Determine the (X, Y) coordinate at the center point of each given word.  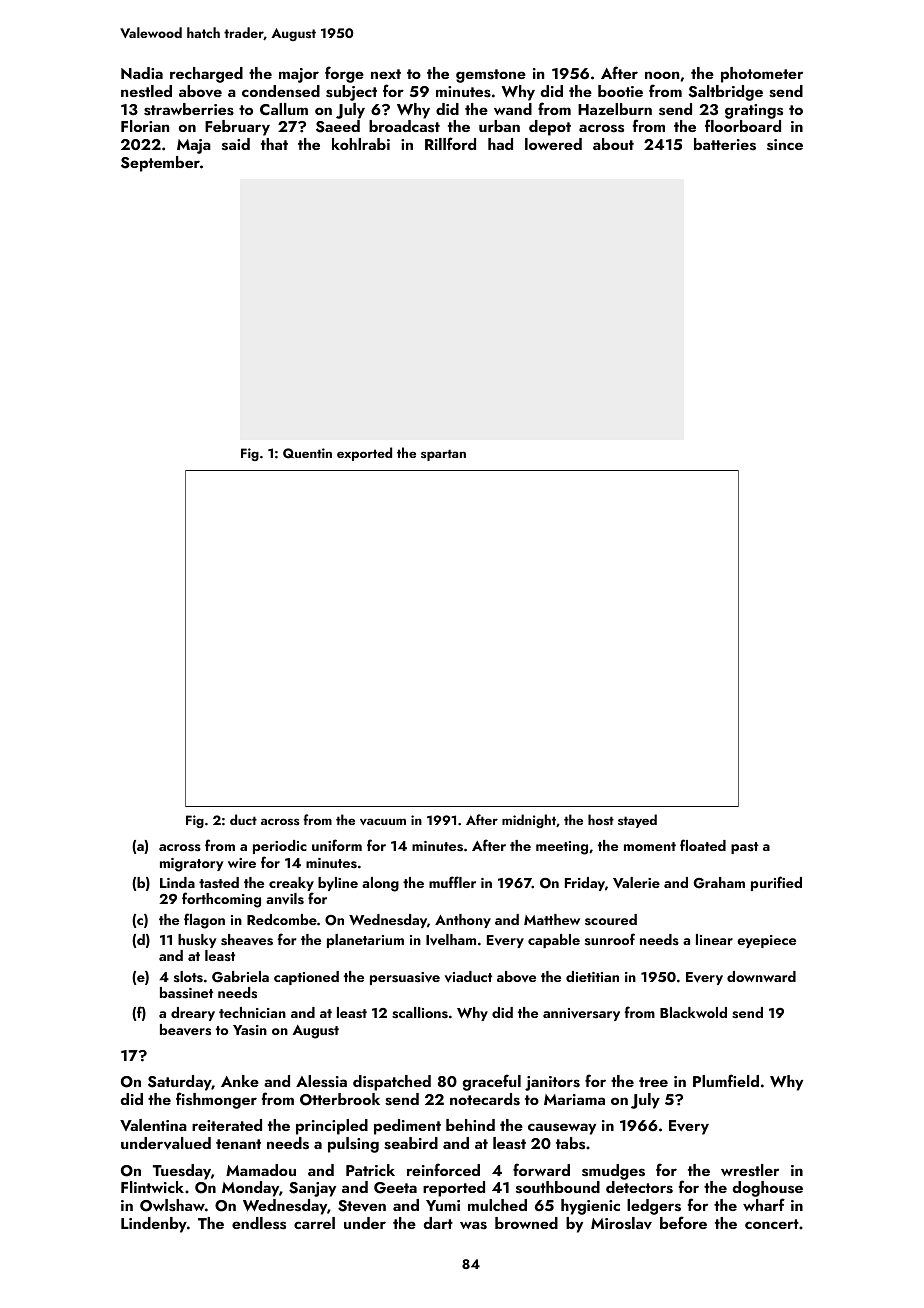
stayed (637, 821)
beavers (185, 1030)
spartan (443, 455)
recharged (206, 75)
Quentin (307, 453)
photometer (762, 75)
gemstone (491, 76)
